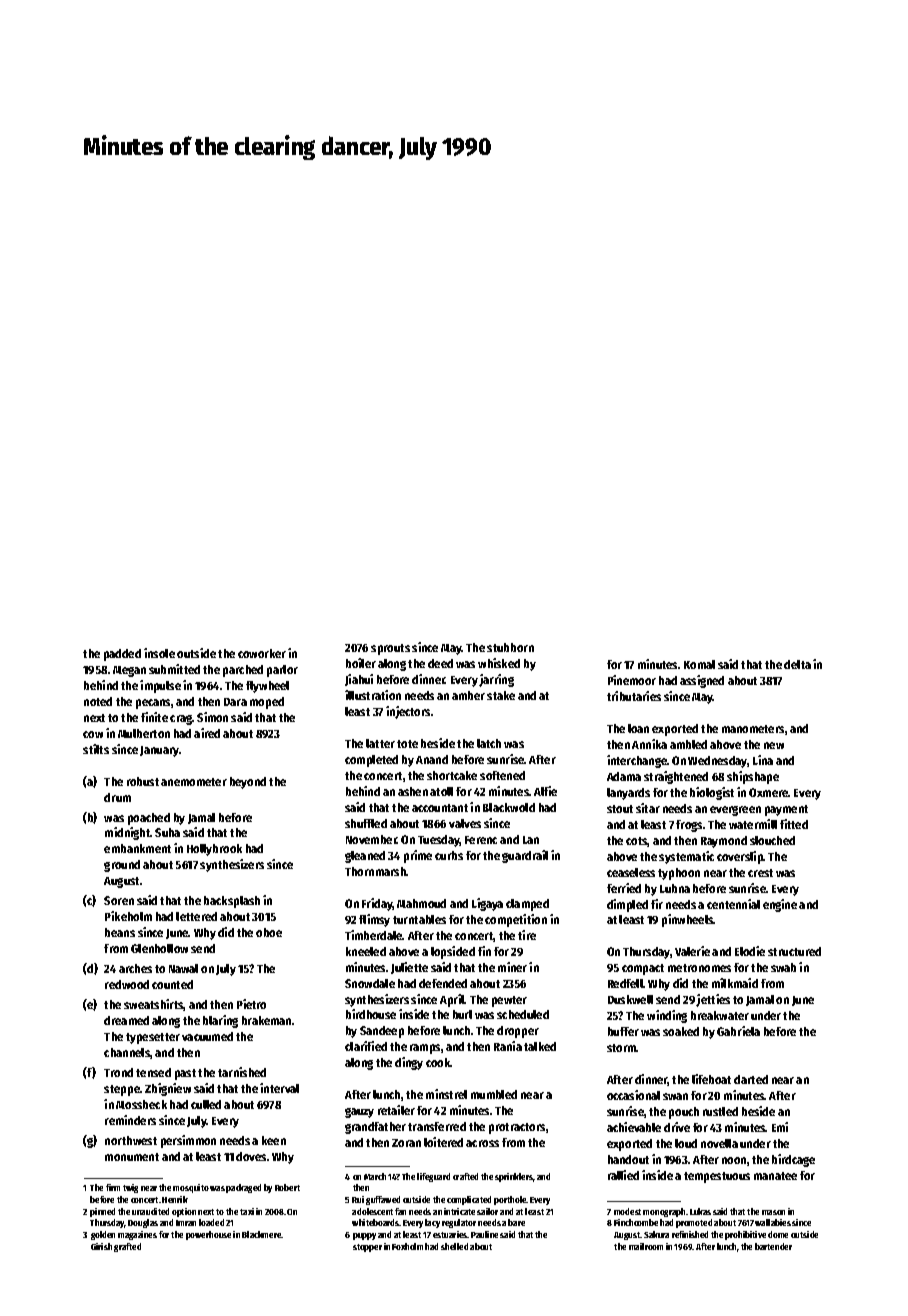 Image resolution: width=908 pixels, height=1316 pixels. What do you see at coordinates (101, 1246) in the document?
I see `Girish` at bounding box center [101, 1246].
